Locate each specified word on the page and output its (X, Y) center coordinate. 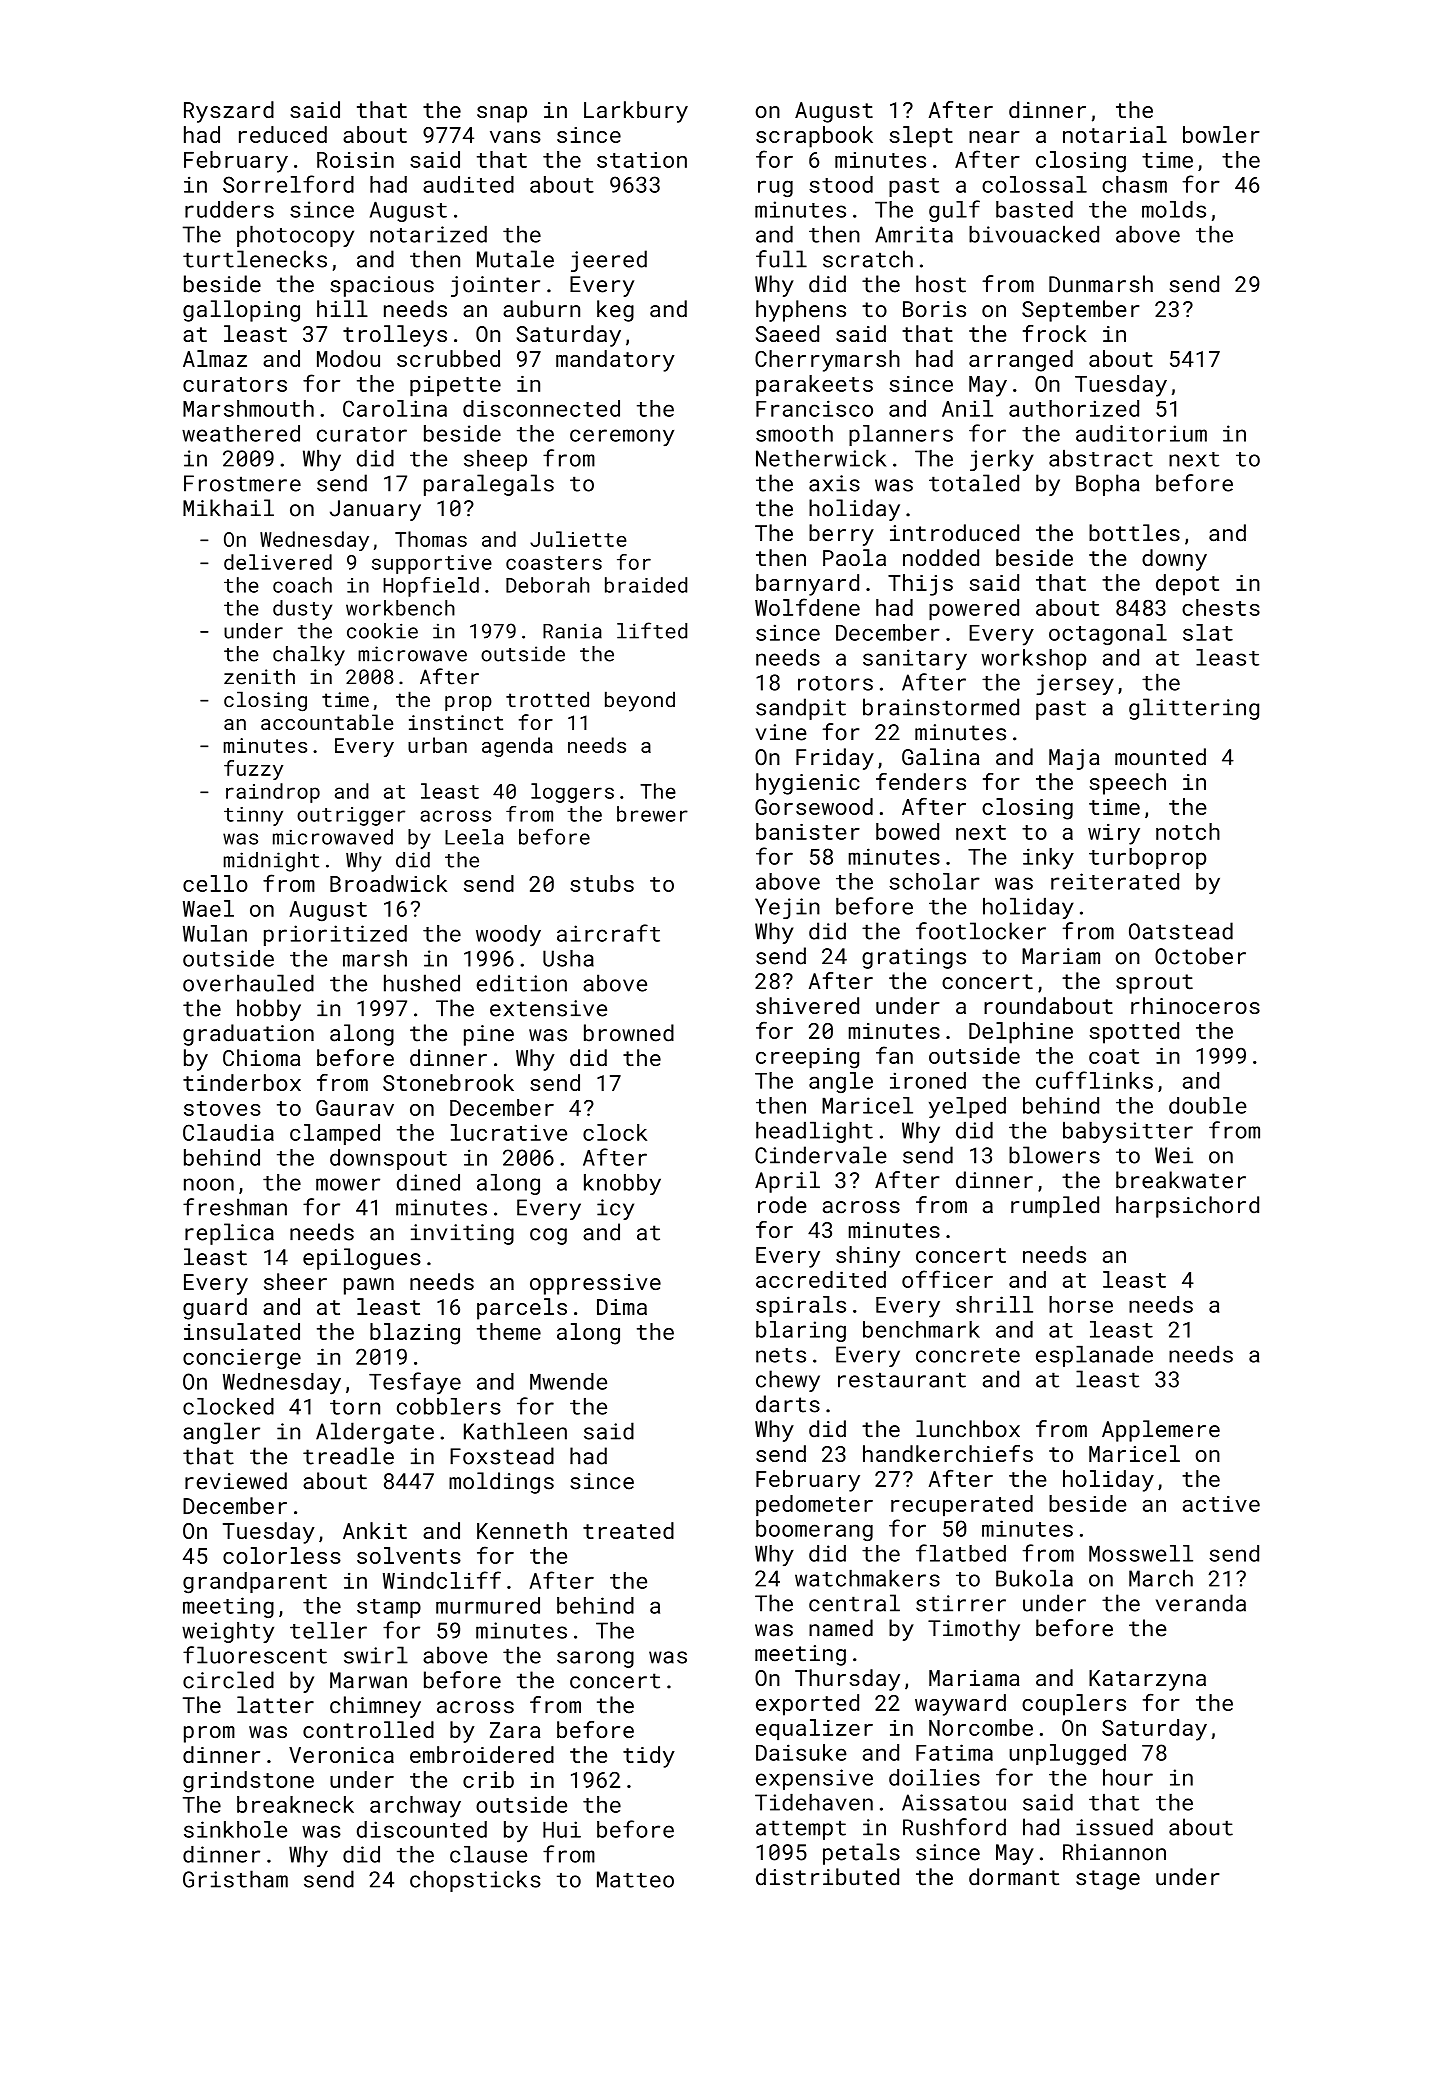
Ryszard (229, 112)
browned (629, 1033)
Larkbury (636, 112)
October (1200, 956)
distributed (827, 1877)
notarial (1115, 134)
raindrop (273, 793)
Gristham (235, 1879)
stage (1108, 1880)
